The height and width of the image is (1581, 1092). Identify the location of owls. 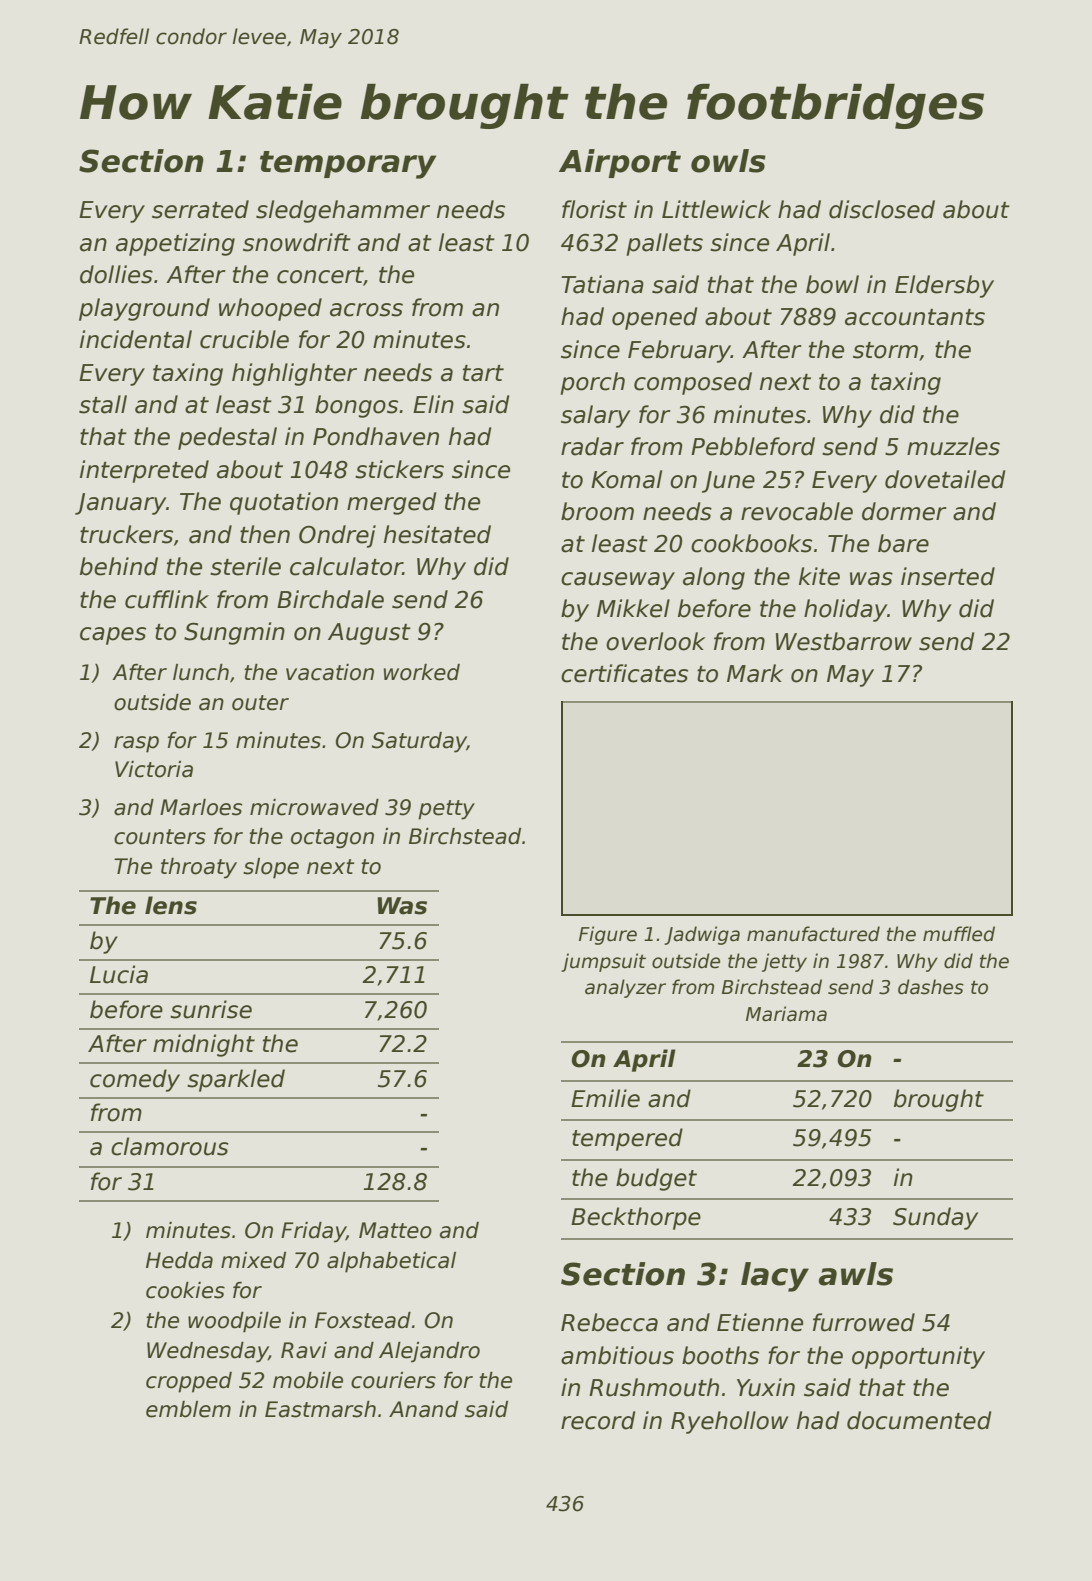
(728, 161).
